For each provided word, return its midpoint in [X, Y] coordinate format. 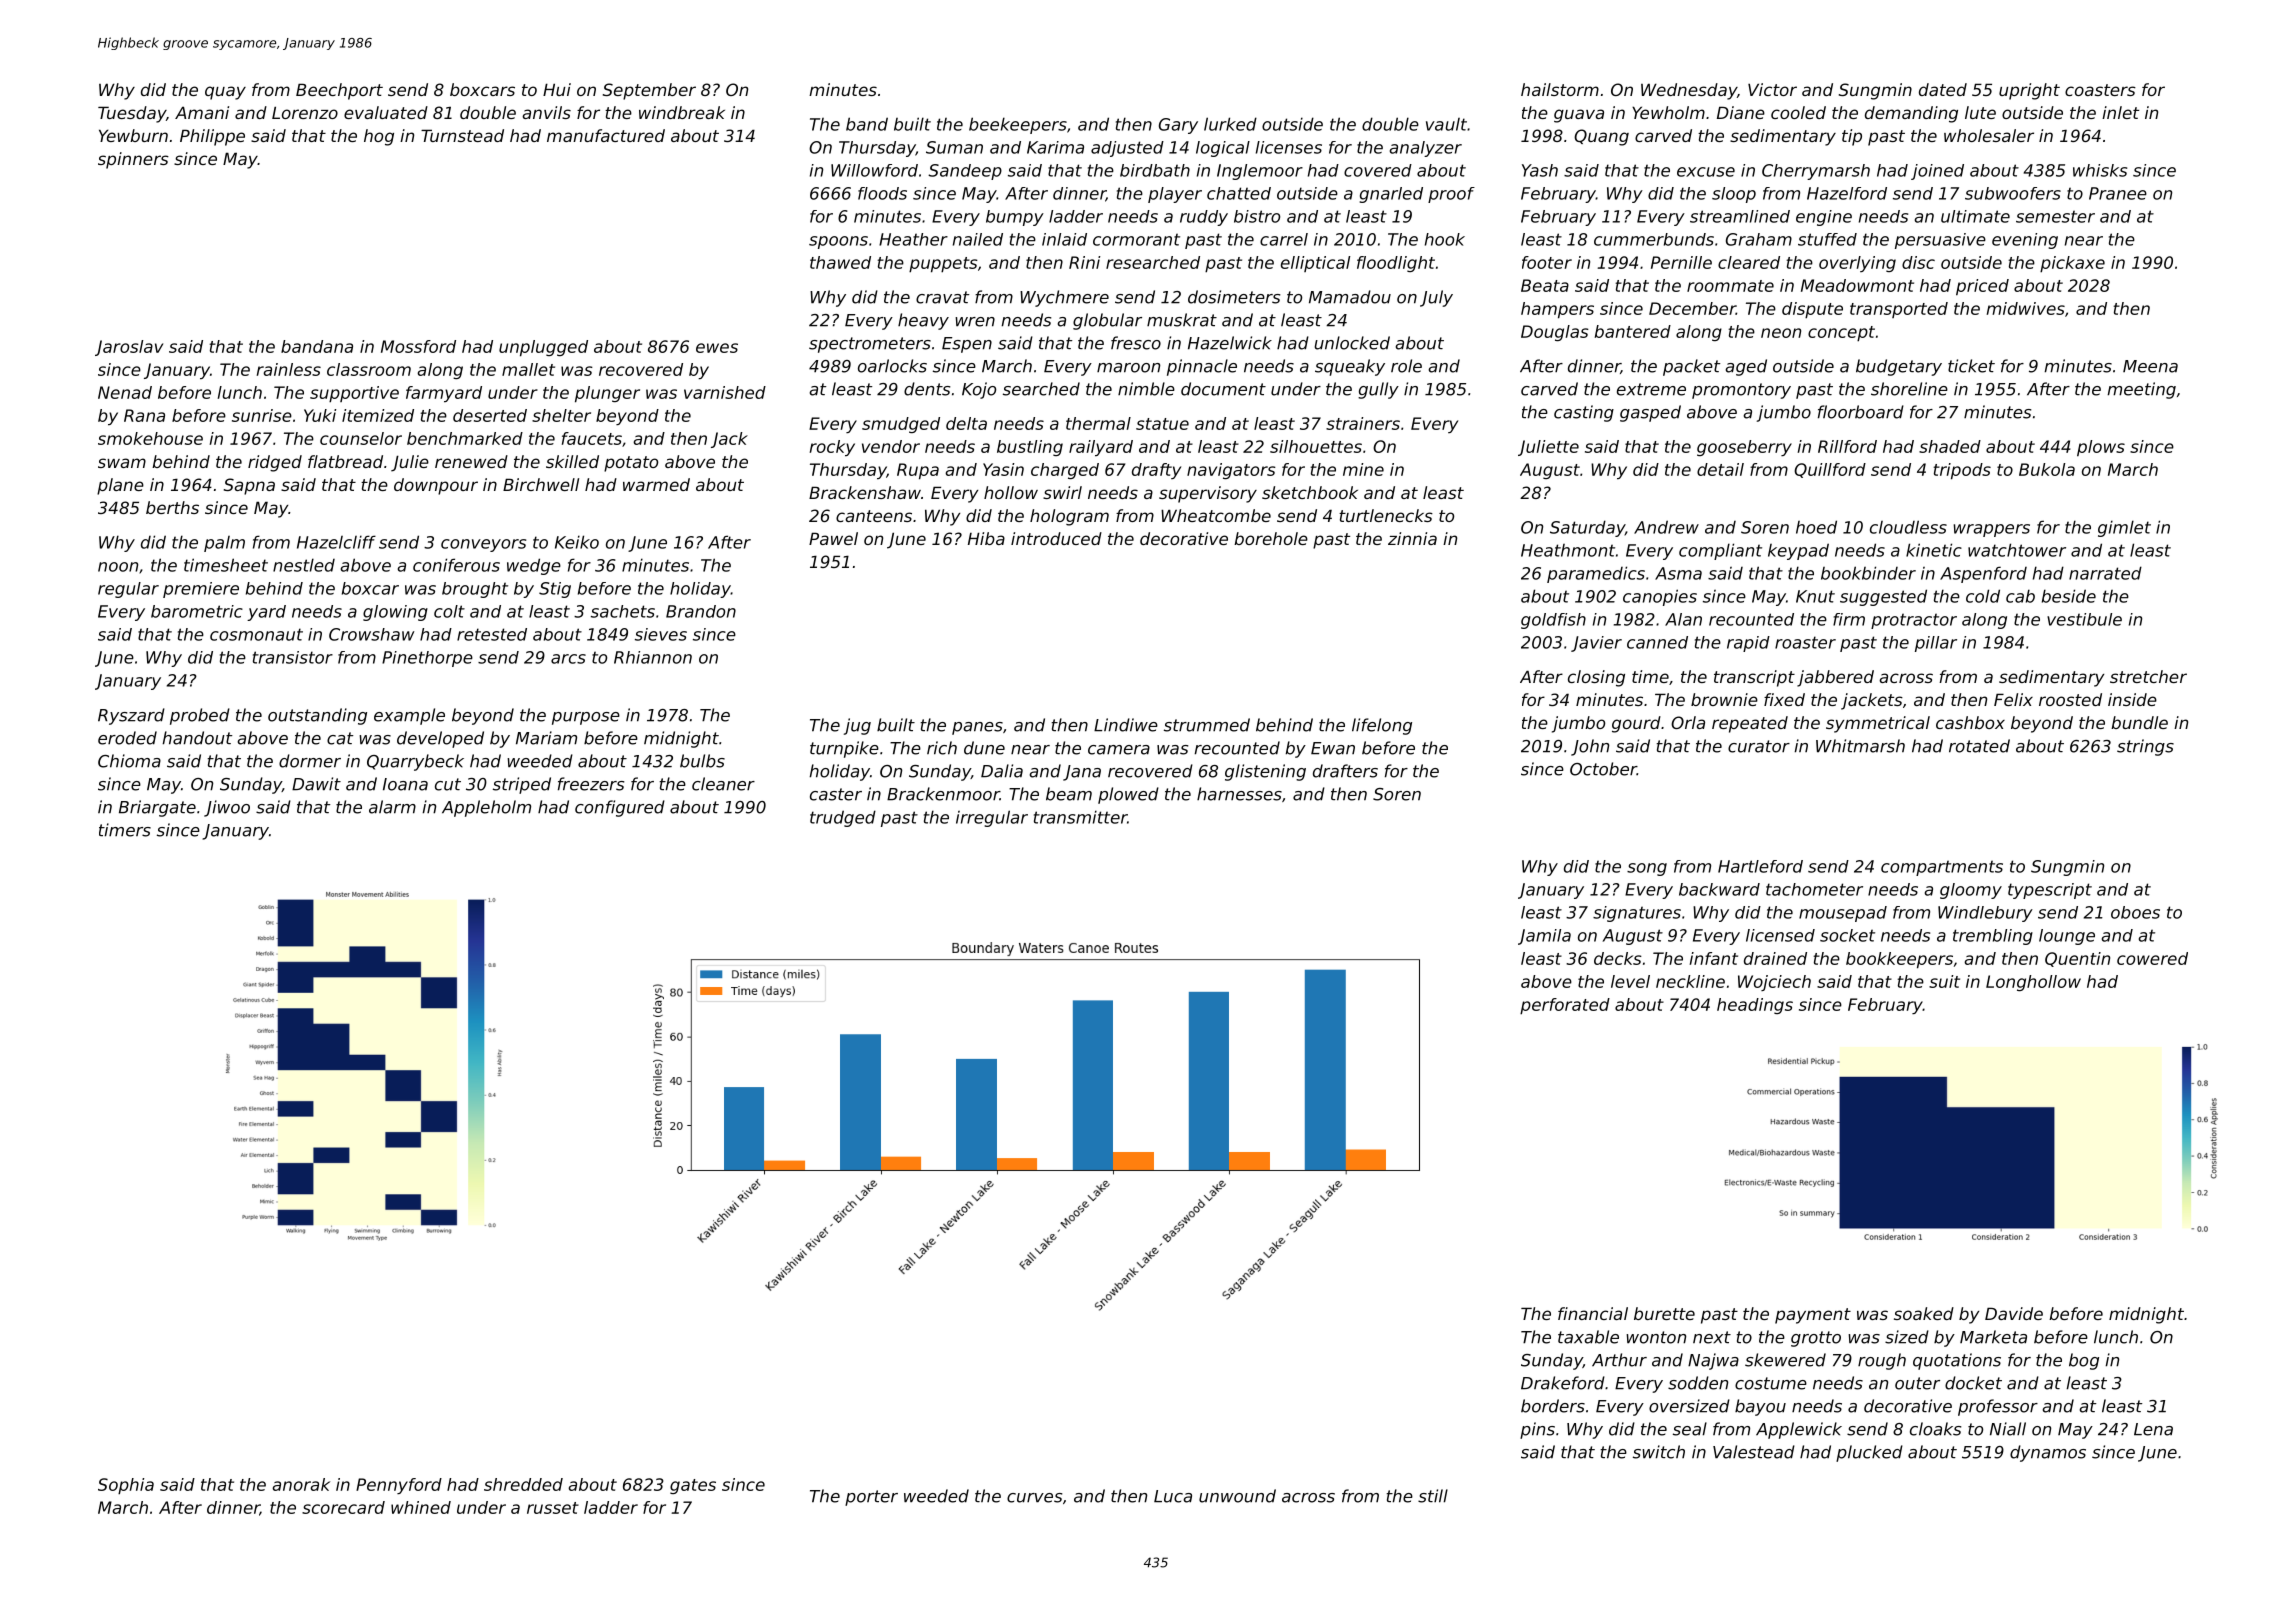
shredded [523, 1484]
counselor [361, 438]
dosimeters [1234, 297]
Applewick [1799, 1430]
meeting [2141, 390]
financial [1593, 1313]
